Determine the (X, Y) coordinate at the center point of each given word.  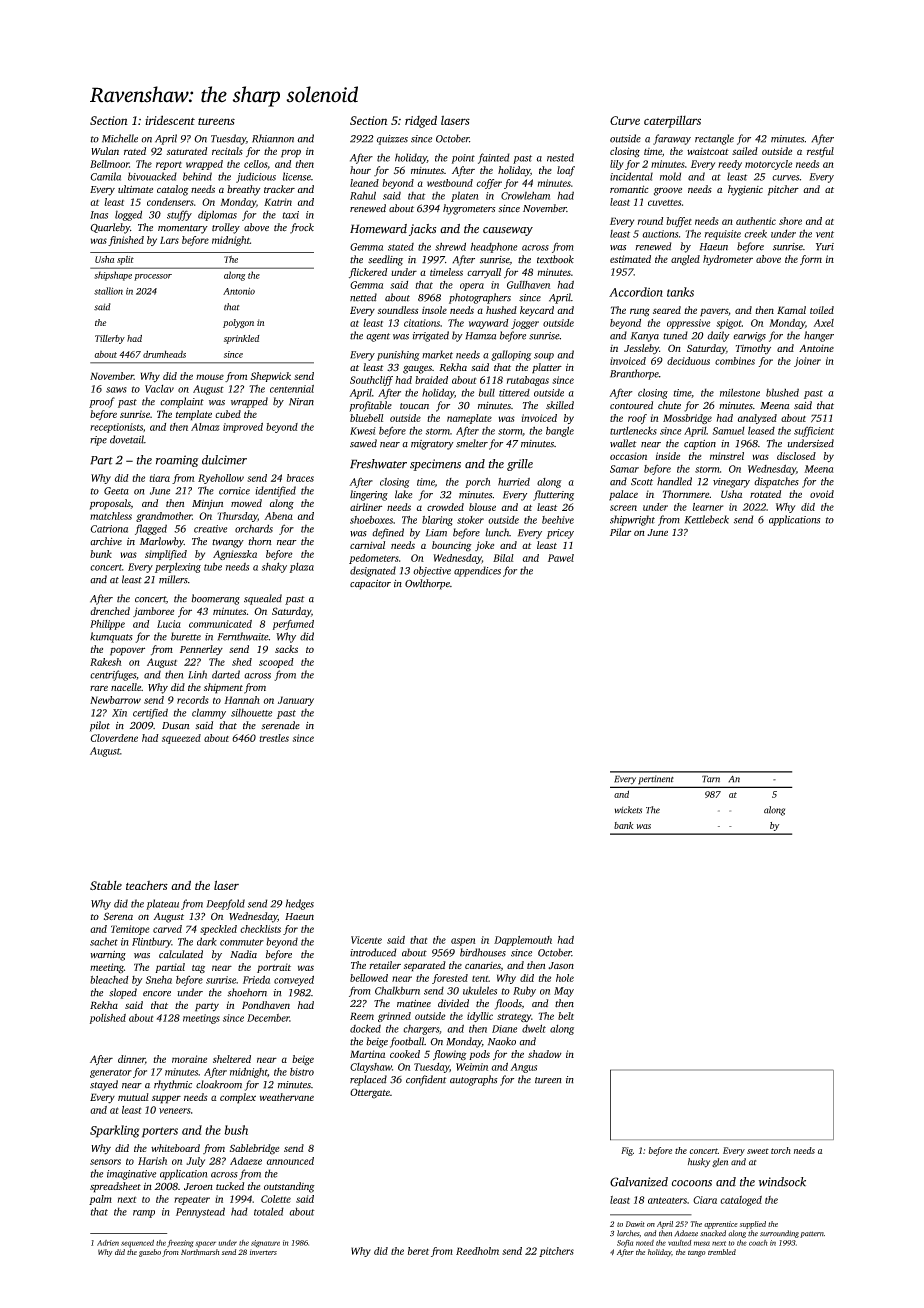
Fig (627, 1151)
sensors (105, 1162)
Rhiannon (273, 138)
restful (820, 152)
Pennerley (201, 650)
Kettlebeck (707, 519)
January (296, 701)
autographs (474, 1080)
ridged (421, 121)
